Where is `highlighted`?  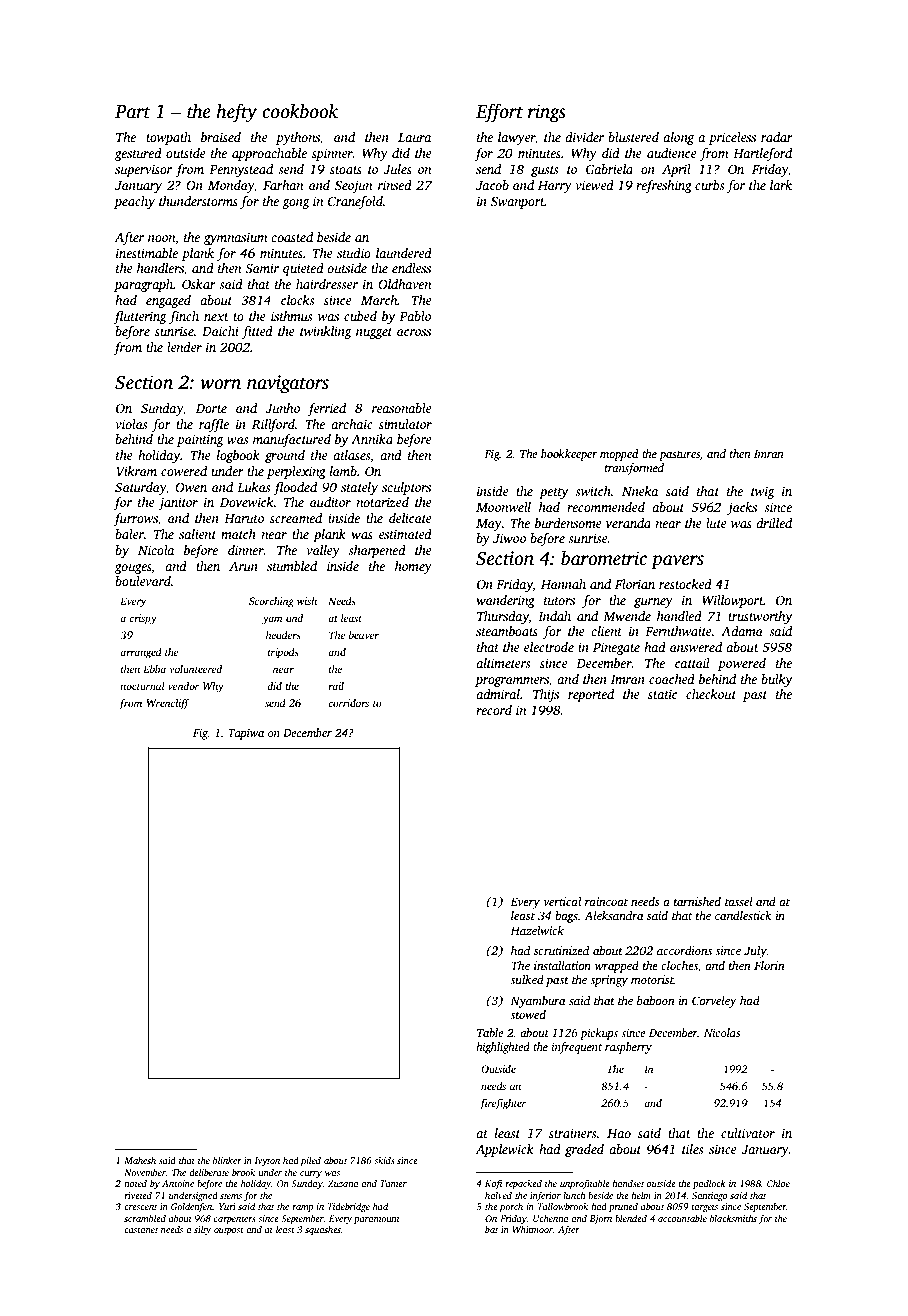
highlighted is located at coordinates (503, 1048).
